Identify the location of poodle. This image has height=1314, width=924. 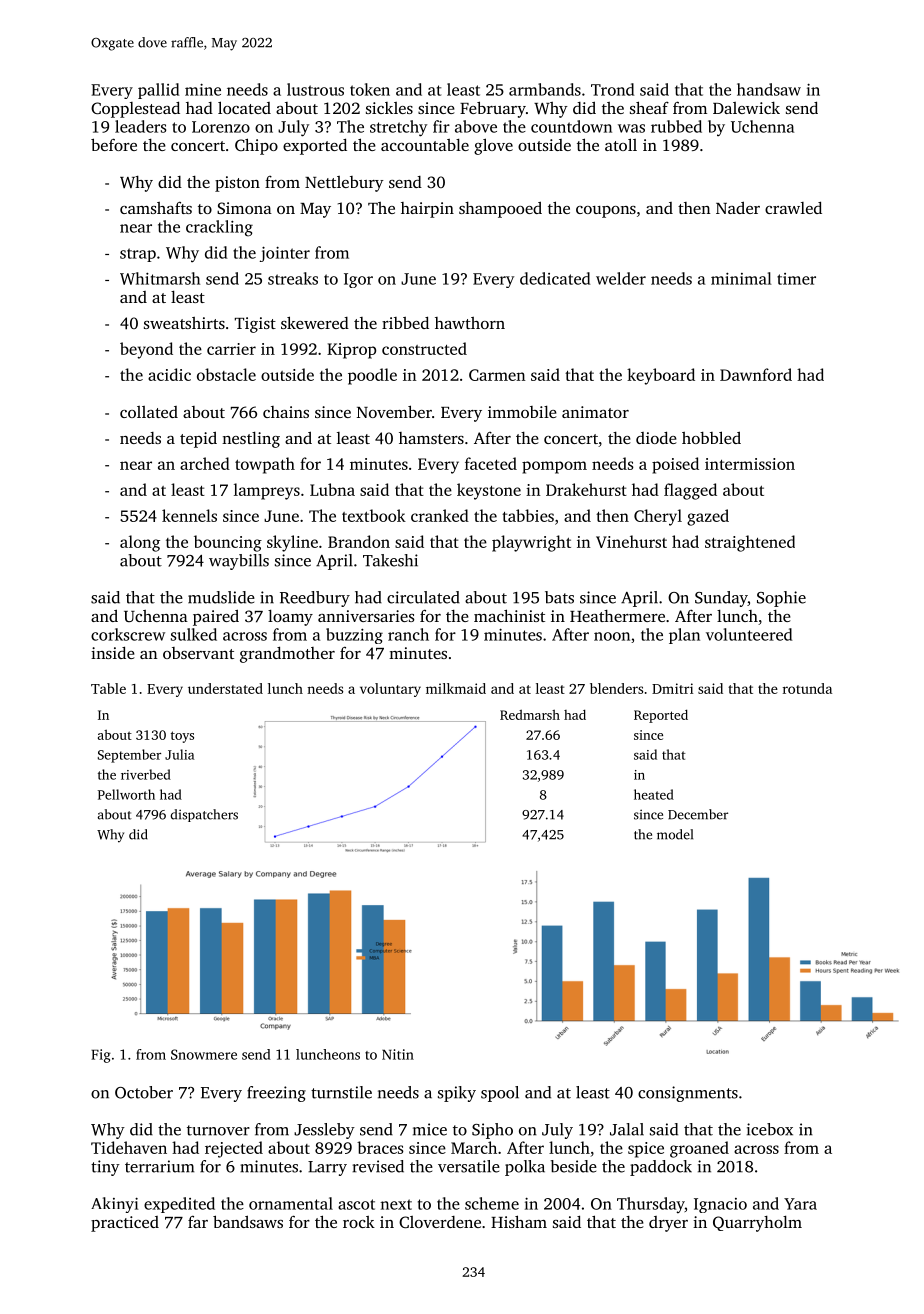
(372, 376).
